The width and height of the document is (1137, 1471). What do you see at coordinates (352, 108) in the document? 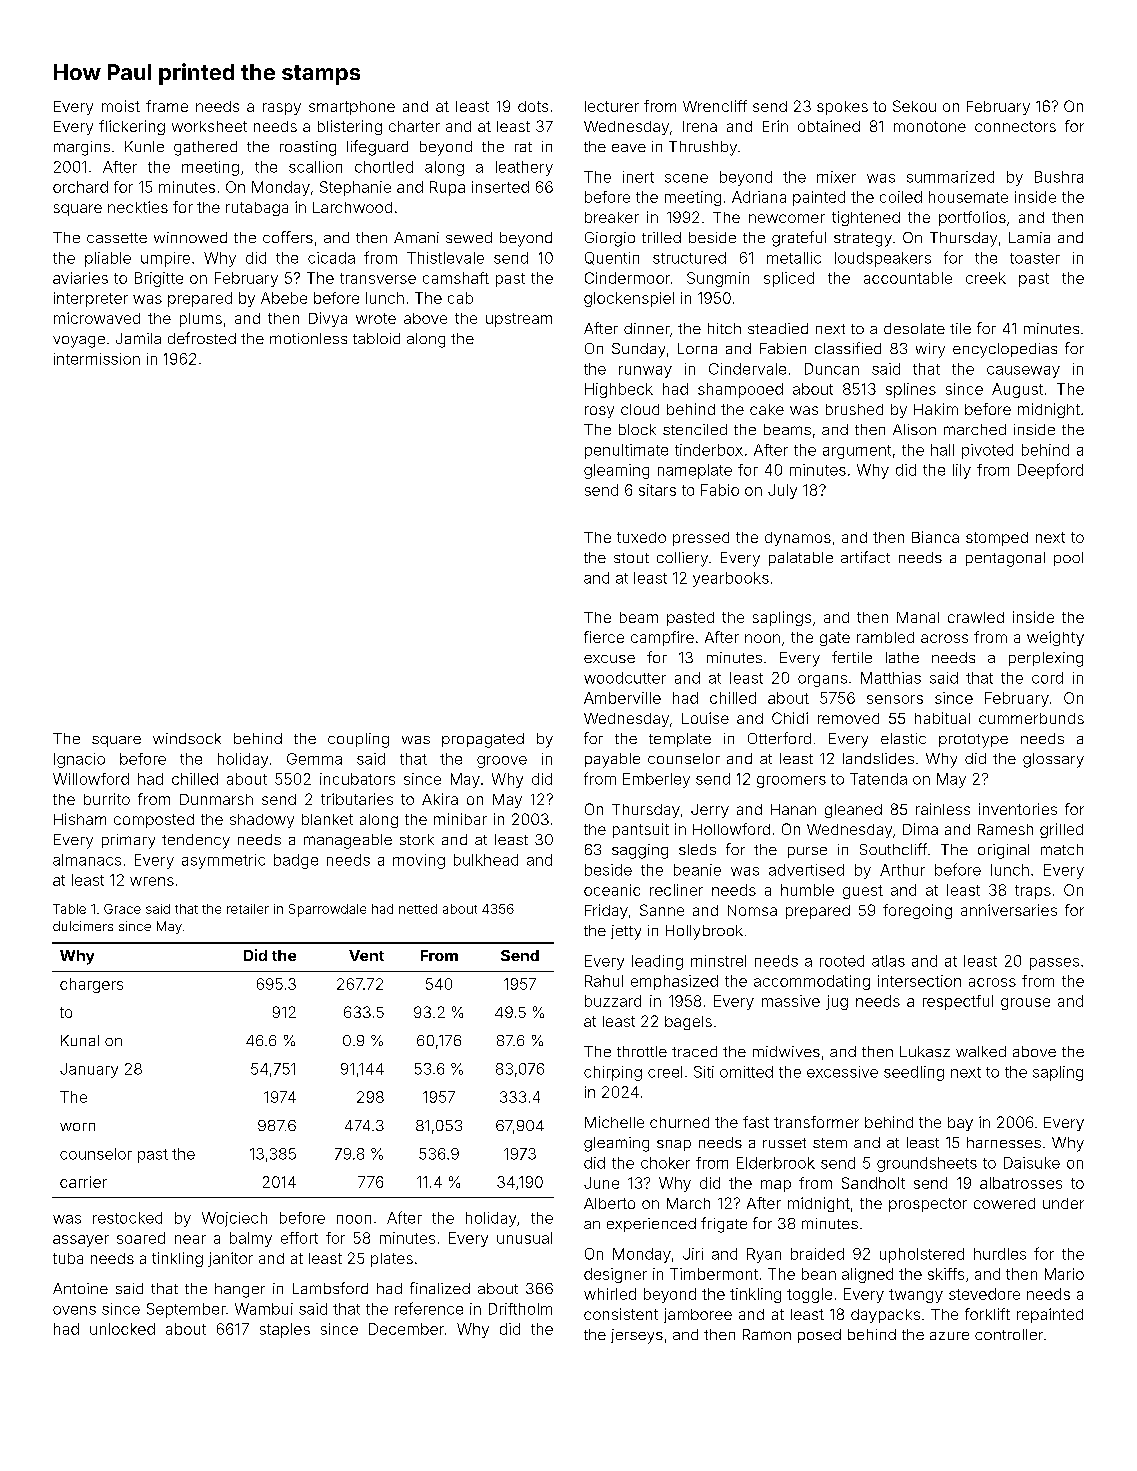
I see `smartphone` at bounding box center [352, 108].
